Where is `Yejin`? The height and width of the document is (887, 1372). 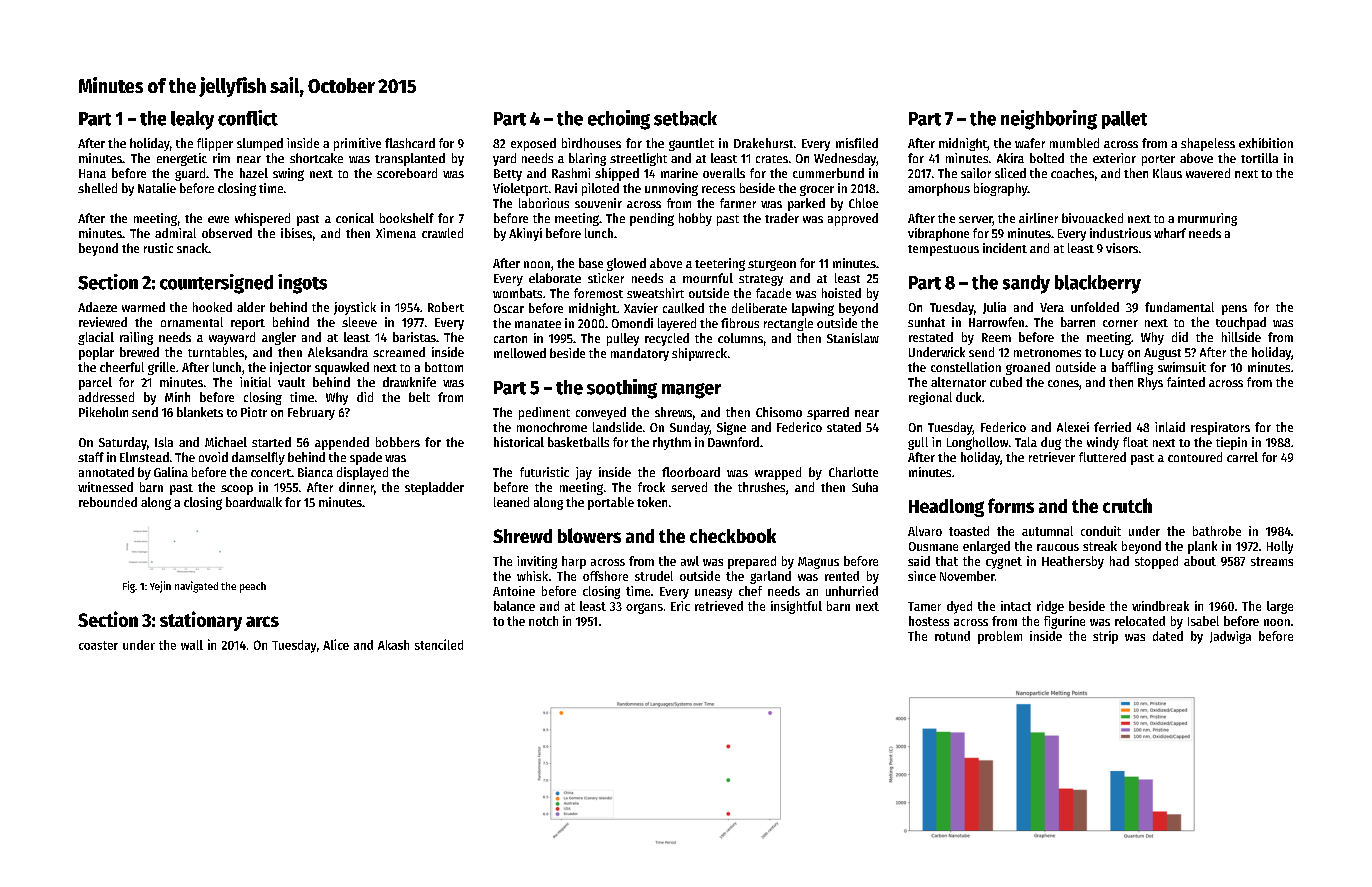
Yejin is located at coordinates (160, 587).
